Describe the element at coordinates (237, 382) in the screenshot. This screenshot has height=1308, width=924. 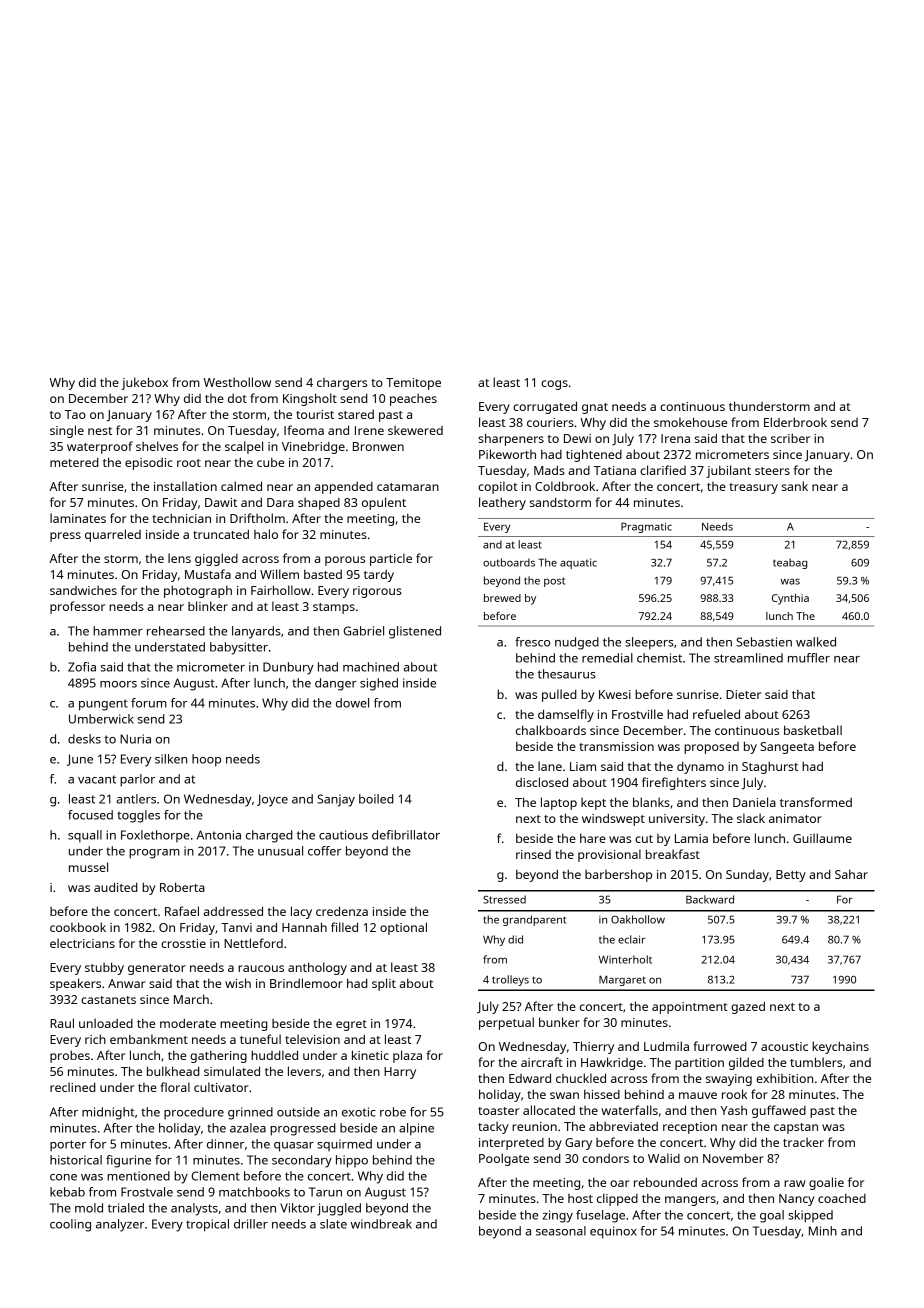
I see `Westhollow` at that location.
